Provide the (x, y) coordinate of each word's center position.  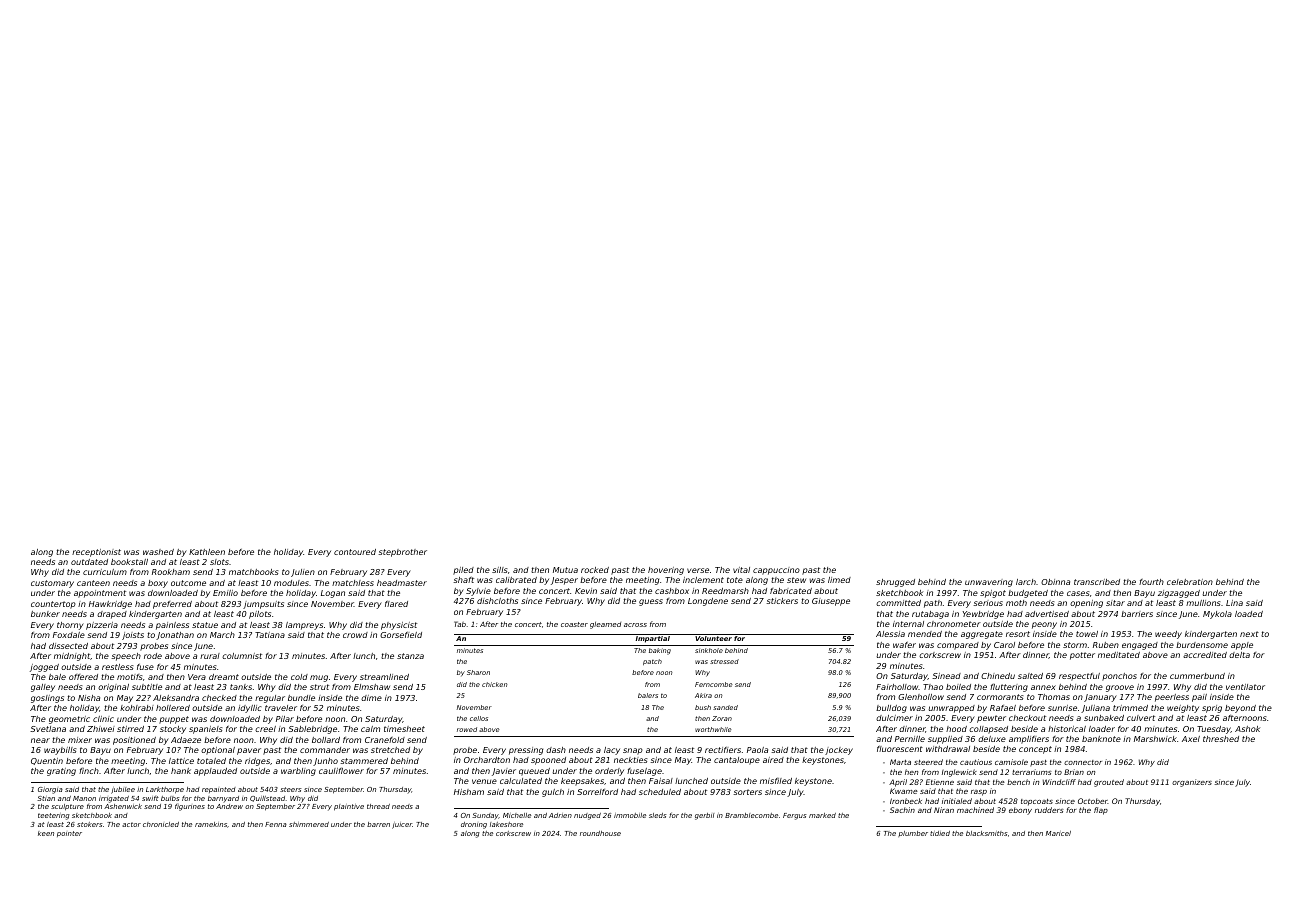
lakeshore (506, 824)
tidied (940, 833)
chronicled (161, 824)
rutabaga (930, 615)
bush (703, 707)
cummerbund (1197, 676)
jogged (44, 668)
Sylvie (478, 592)
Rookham (171, 572)
